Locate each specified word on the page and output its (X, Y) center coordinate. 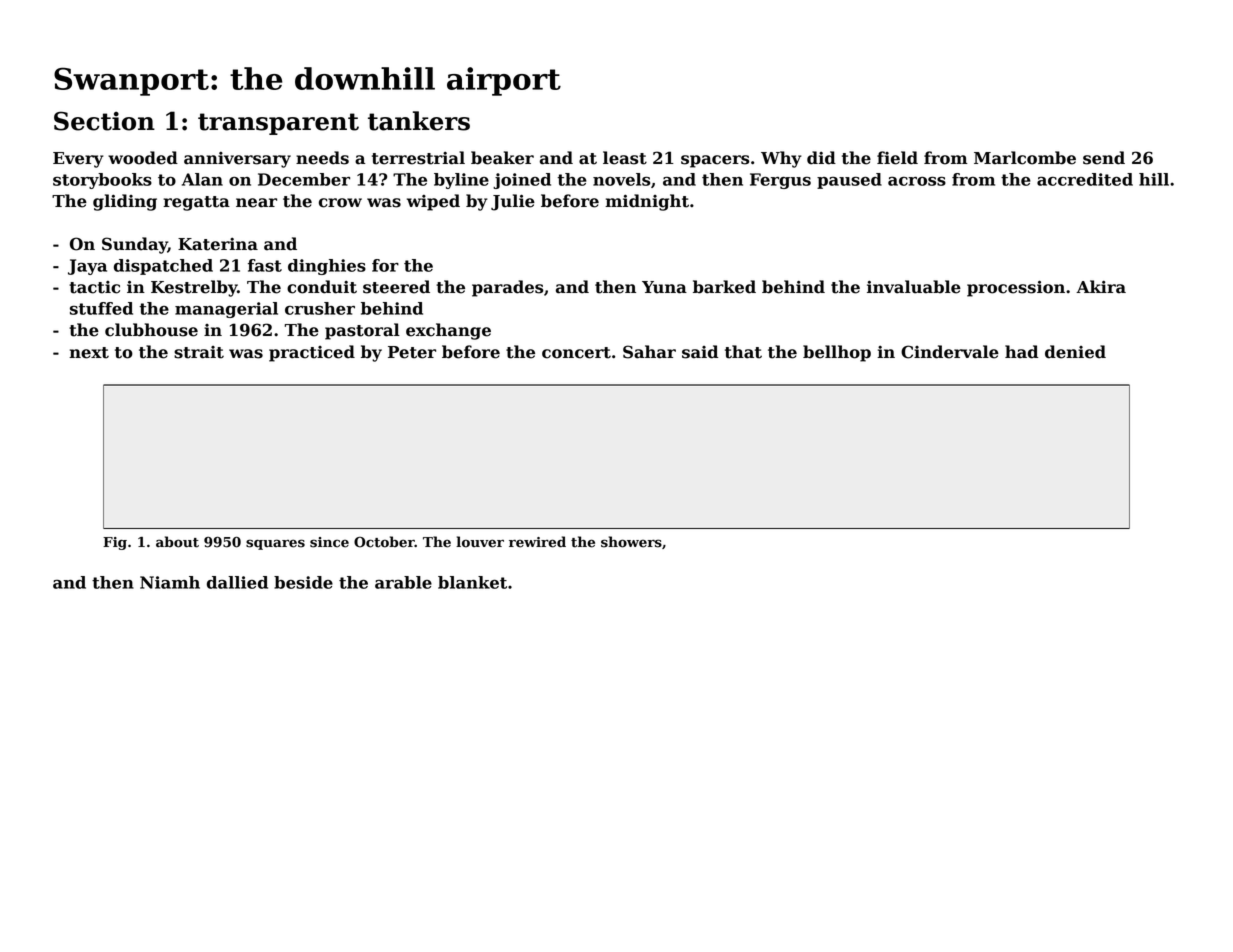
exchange (448, 331)
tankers (419, 121)
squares (275, 544)
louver (480, 542)
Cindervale (950, 352)
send (1104, 158)
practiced (312, 353)
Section (104, 121)
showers (631, 542)
